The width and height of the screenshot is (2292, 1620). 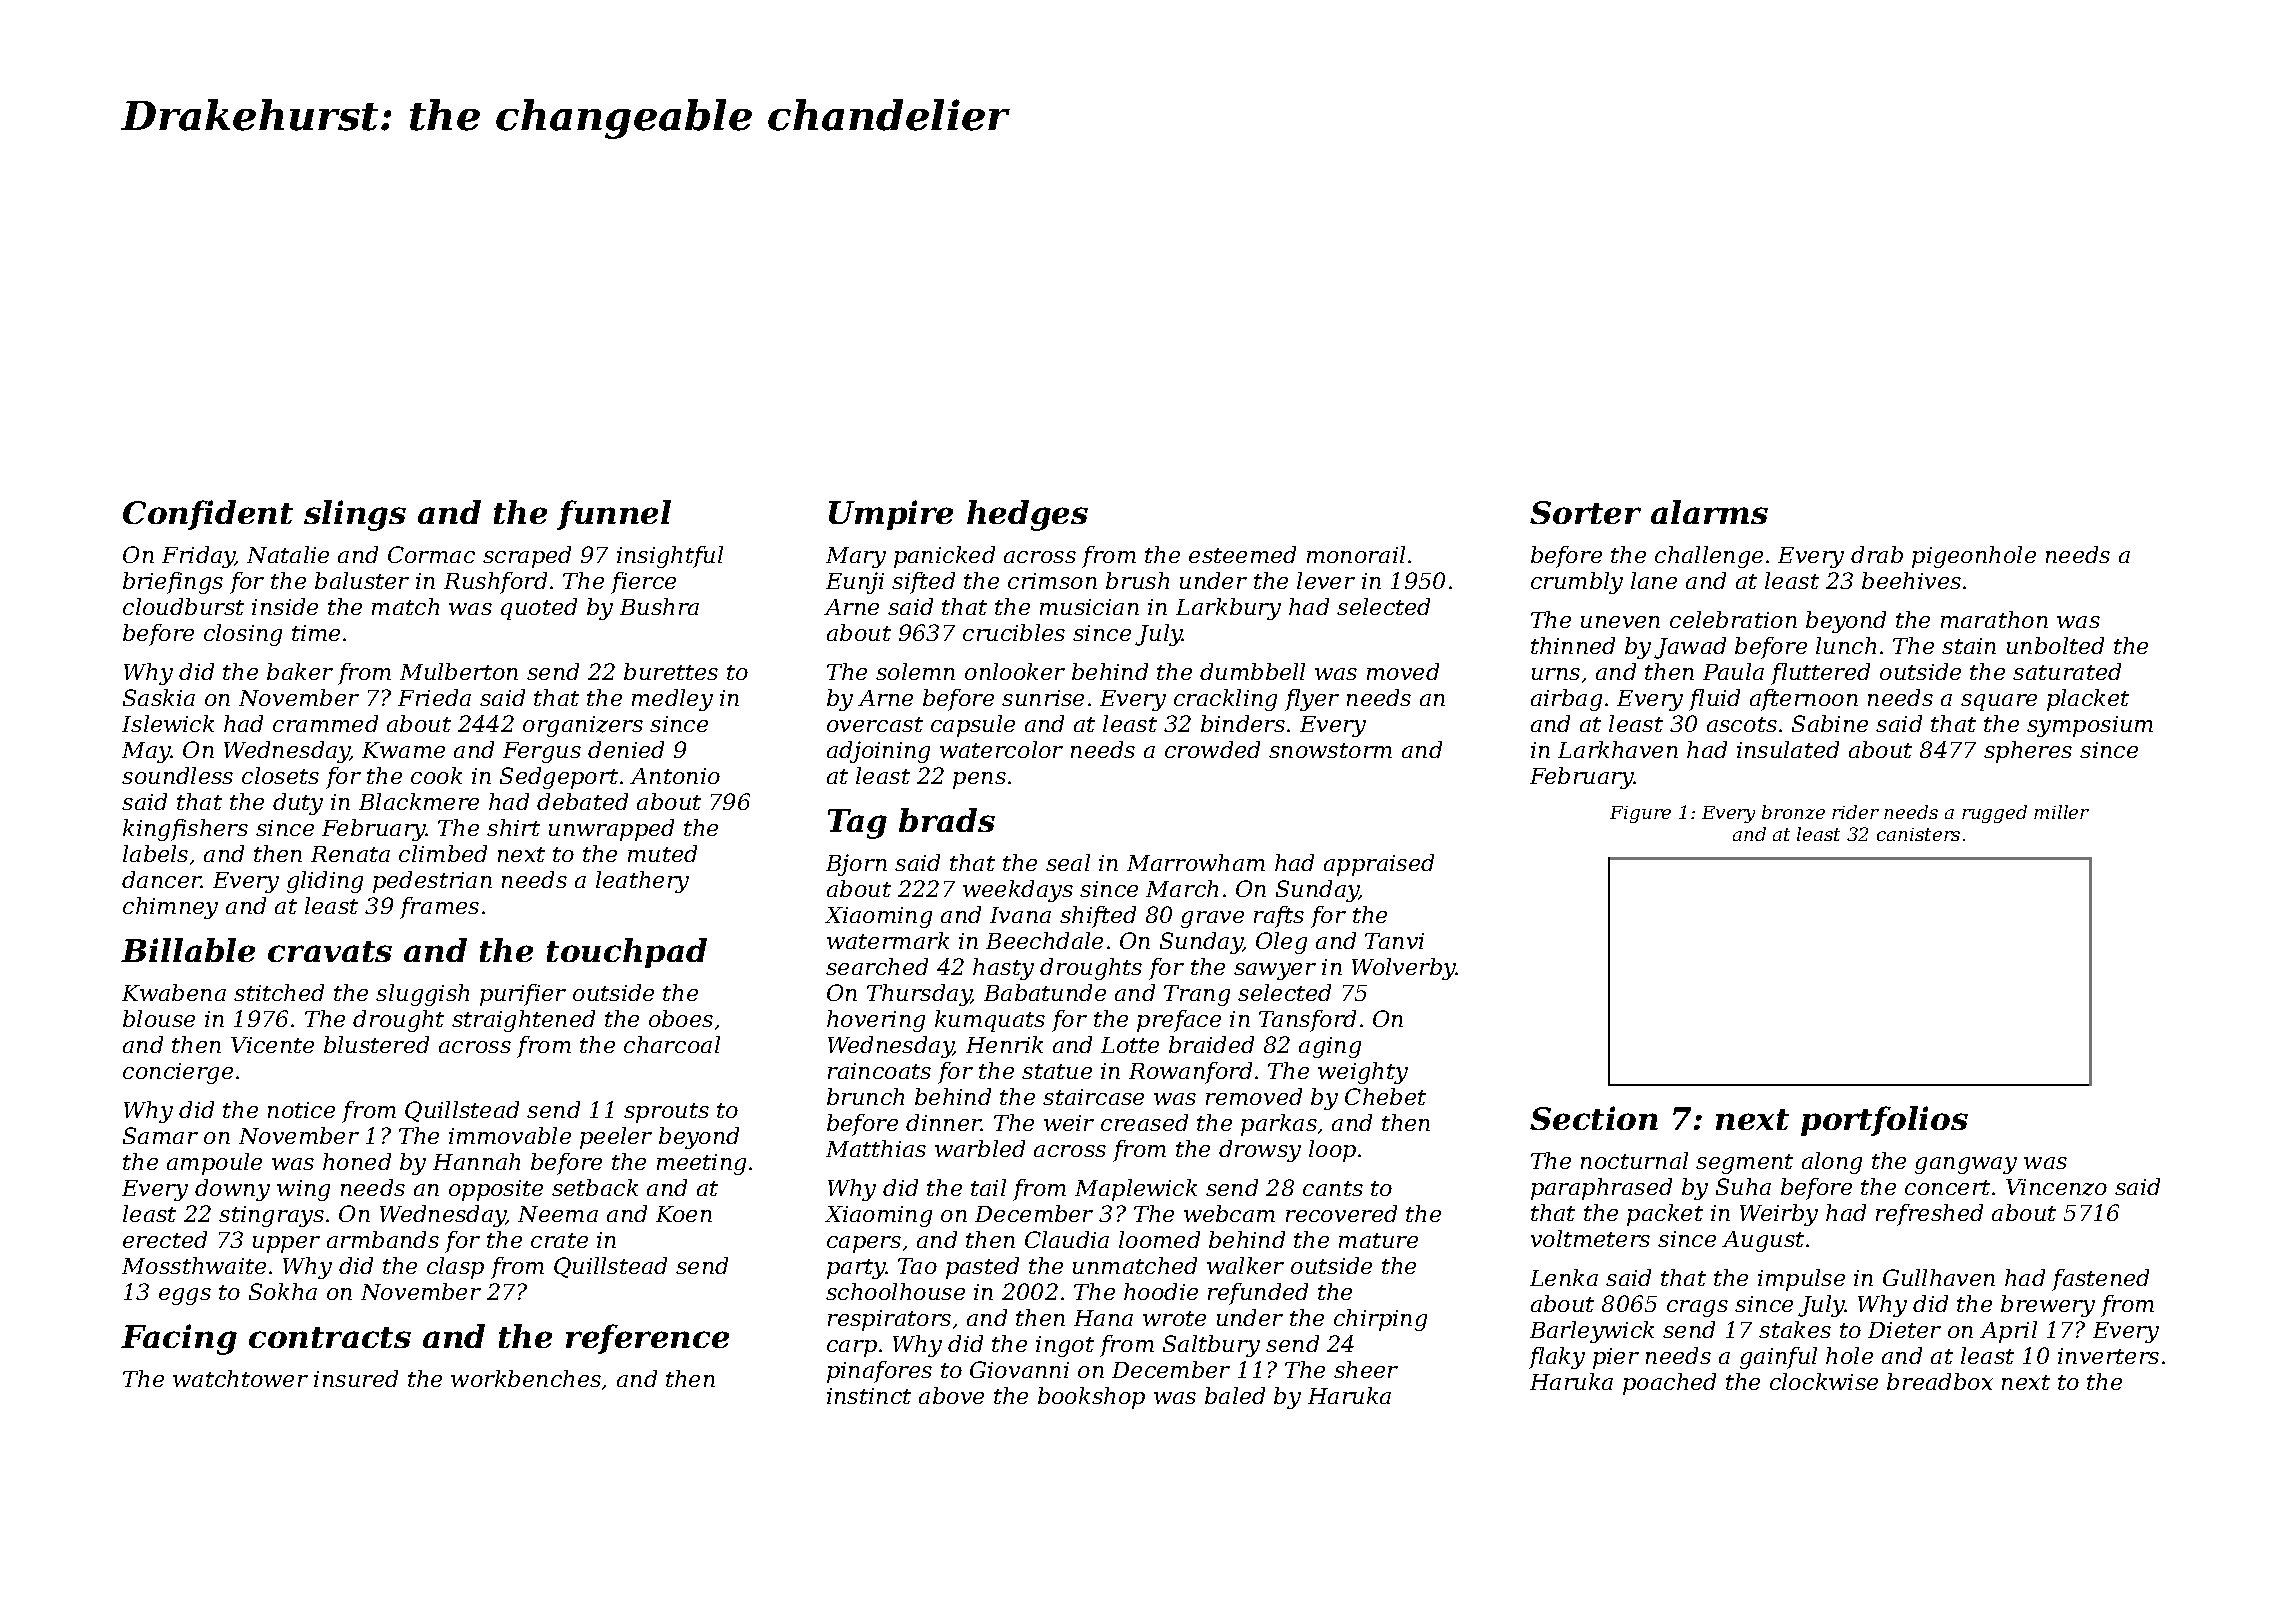 What do you see at coordinates (476, 1161) in the screenshot?
I see `Hannah` at bounding box center [476, 1161].
